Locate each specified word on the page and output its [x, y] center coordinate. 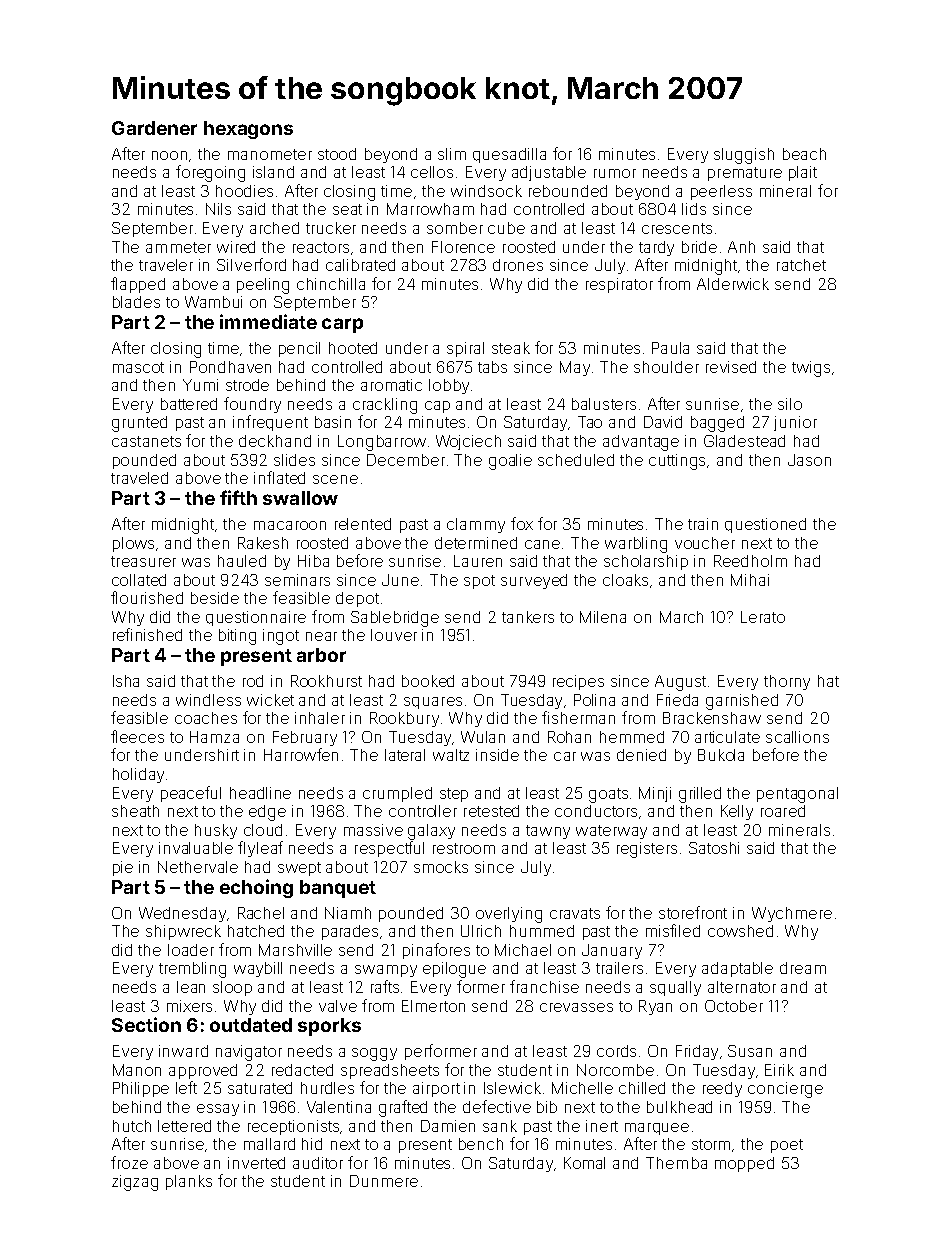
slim [452, 154]
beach [804, 154]
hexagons [248, 130]
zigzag [135, 1183]
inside [497, 755]
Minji [655, 794]
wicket [270, 700]
